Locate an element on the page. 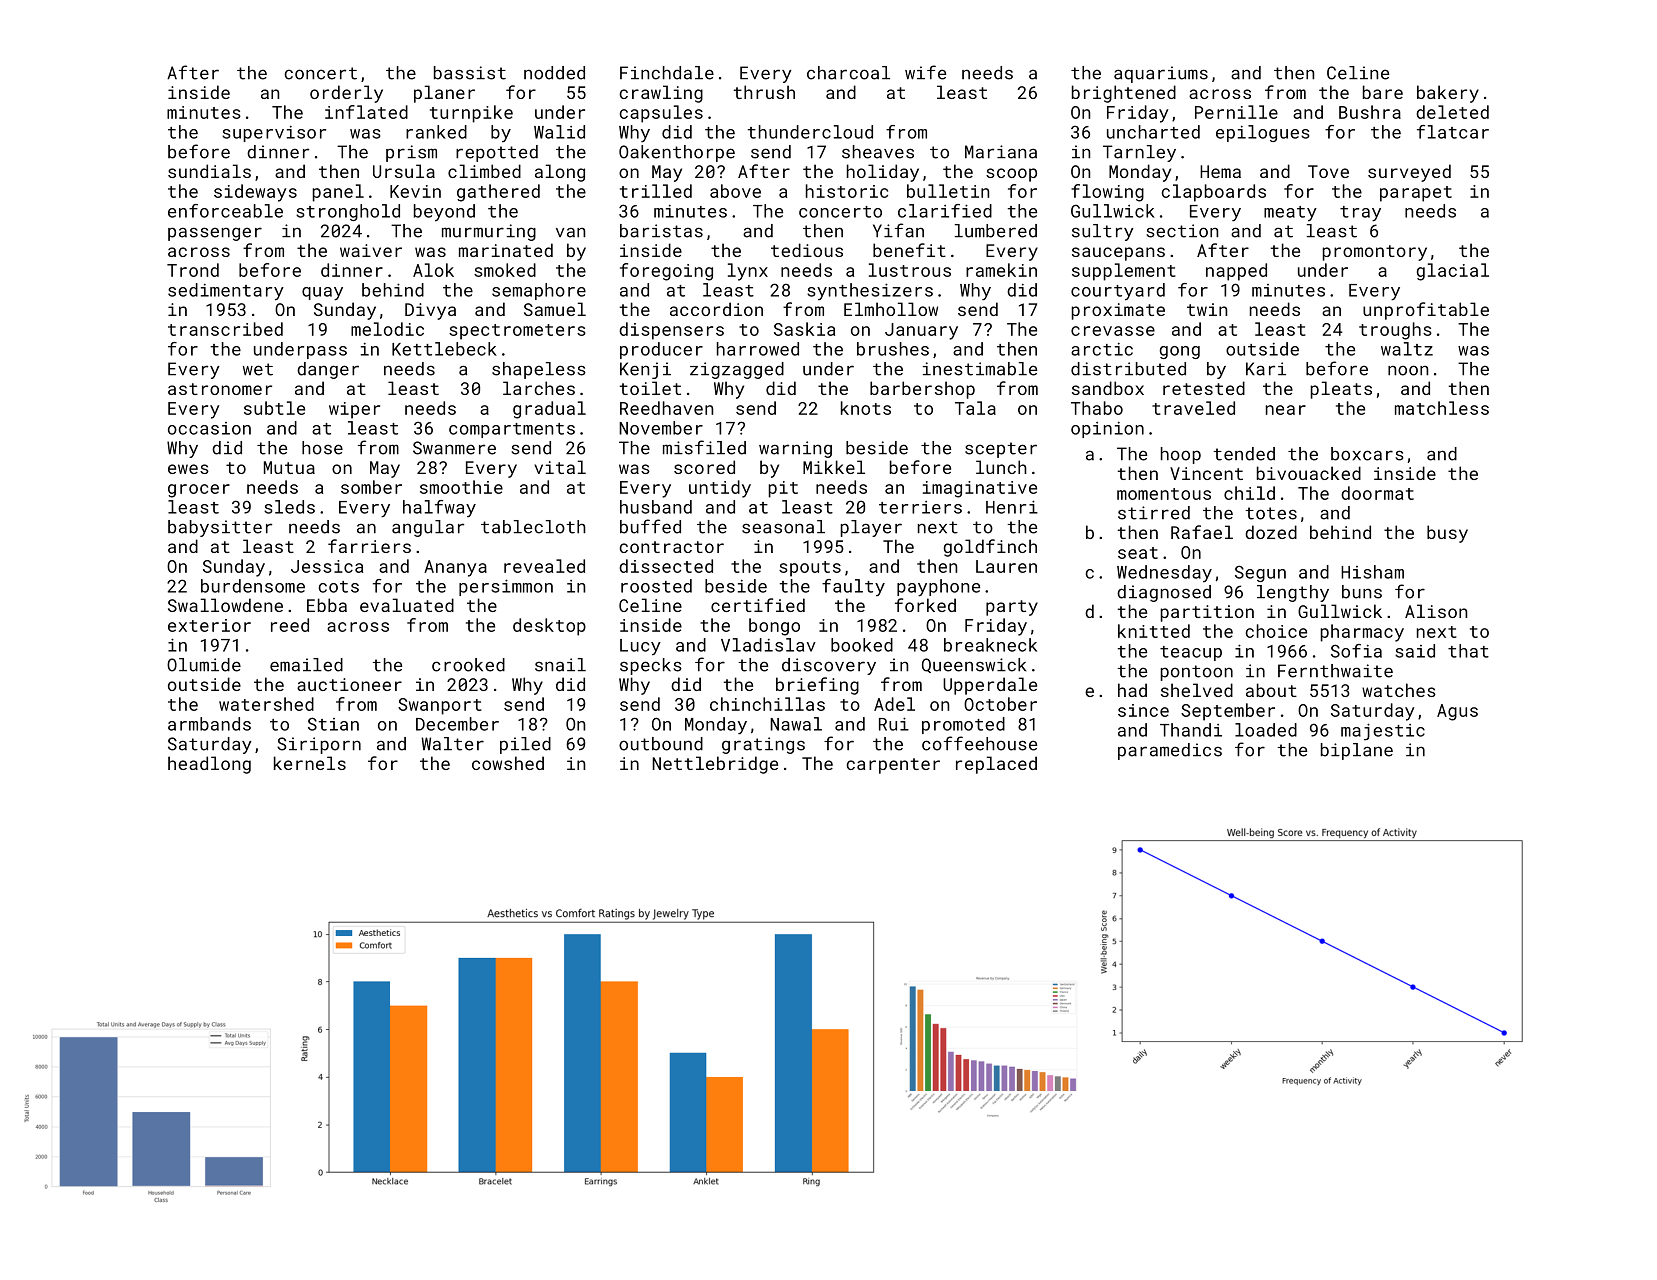 The height and width of the image is (1280, 1657). thrush is located at coordinates (764, 92).
